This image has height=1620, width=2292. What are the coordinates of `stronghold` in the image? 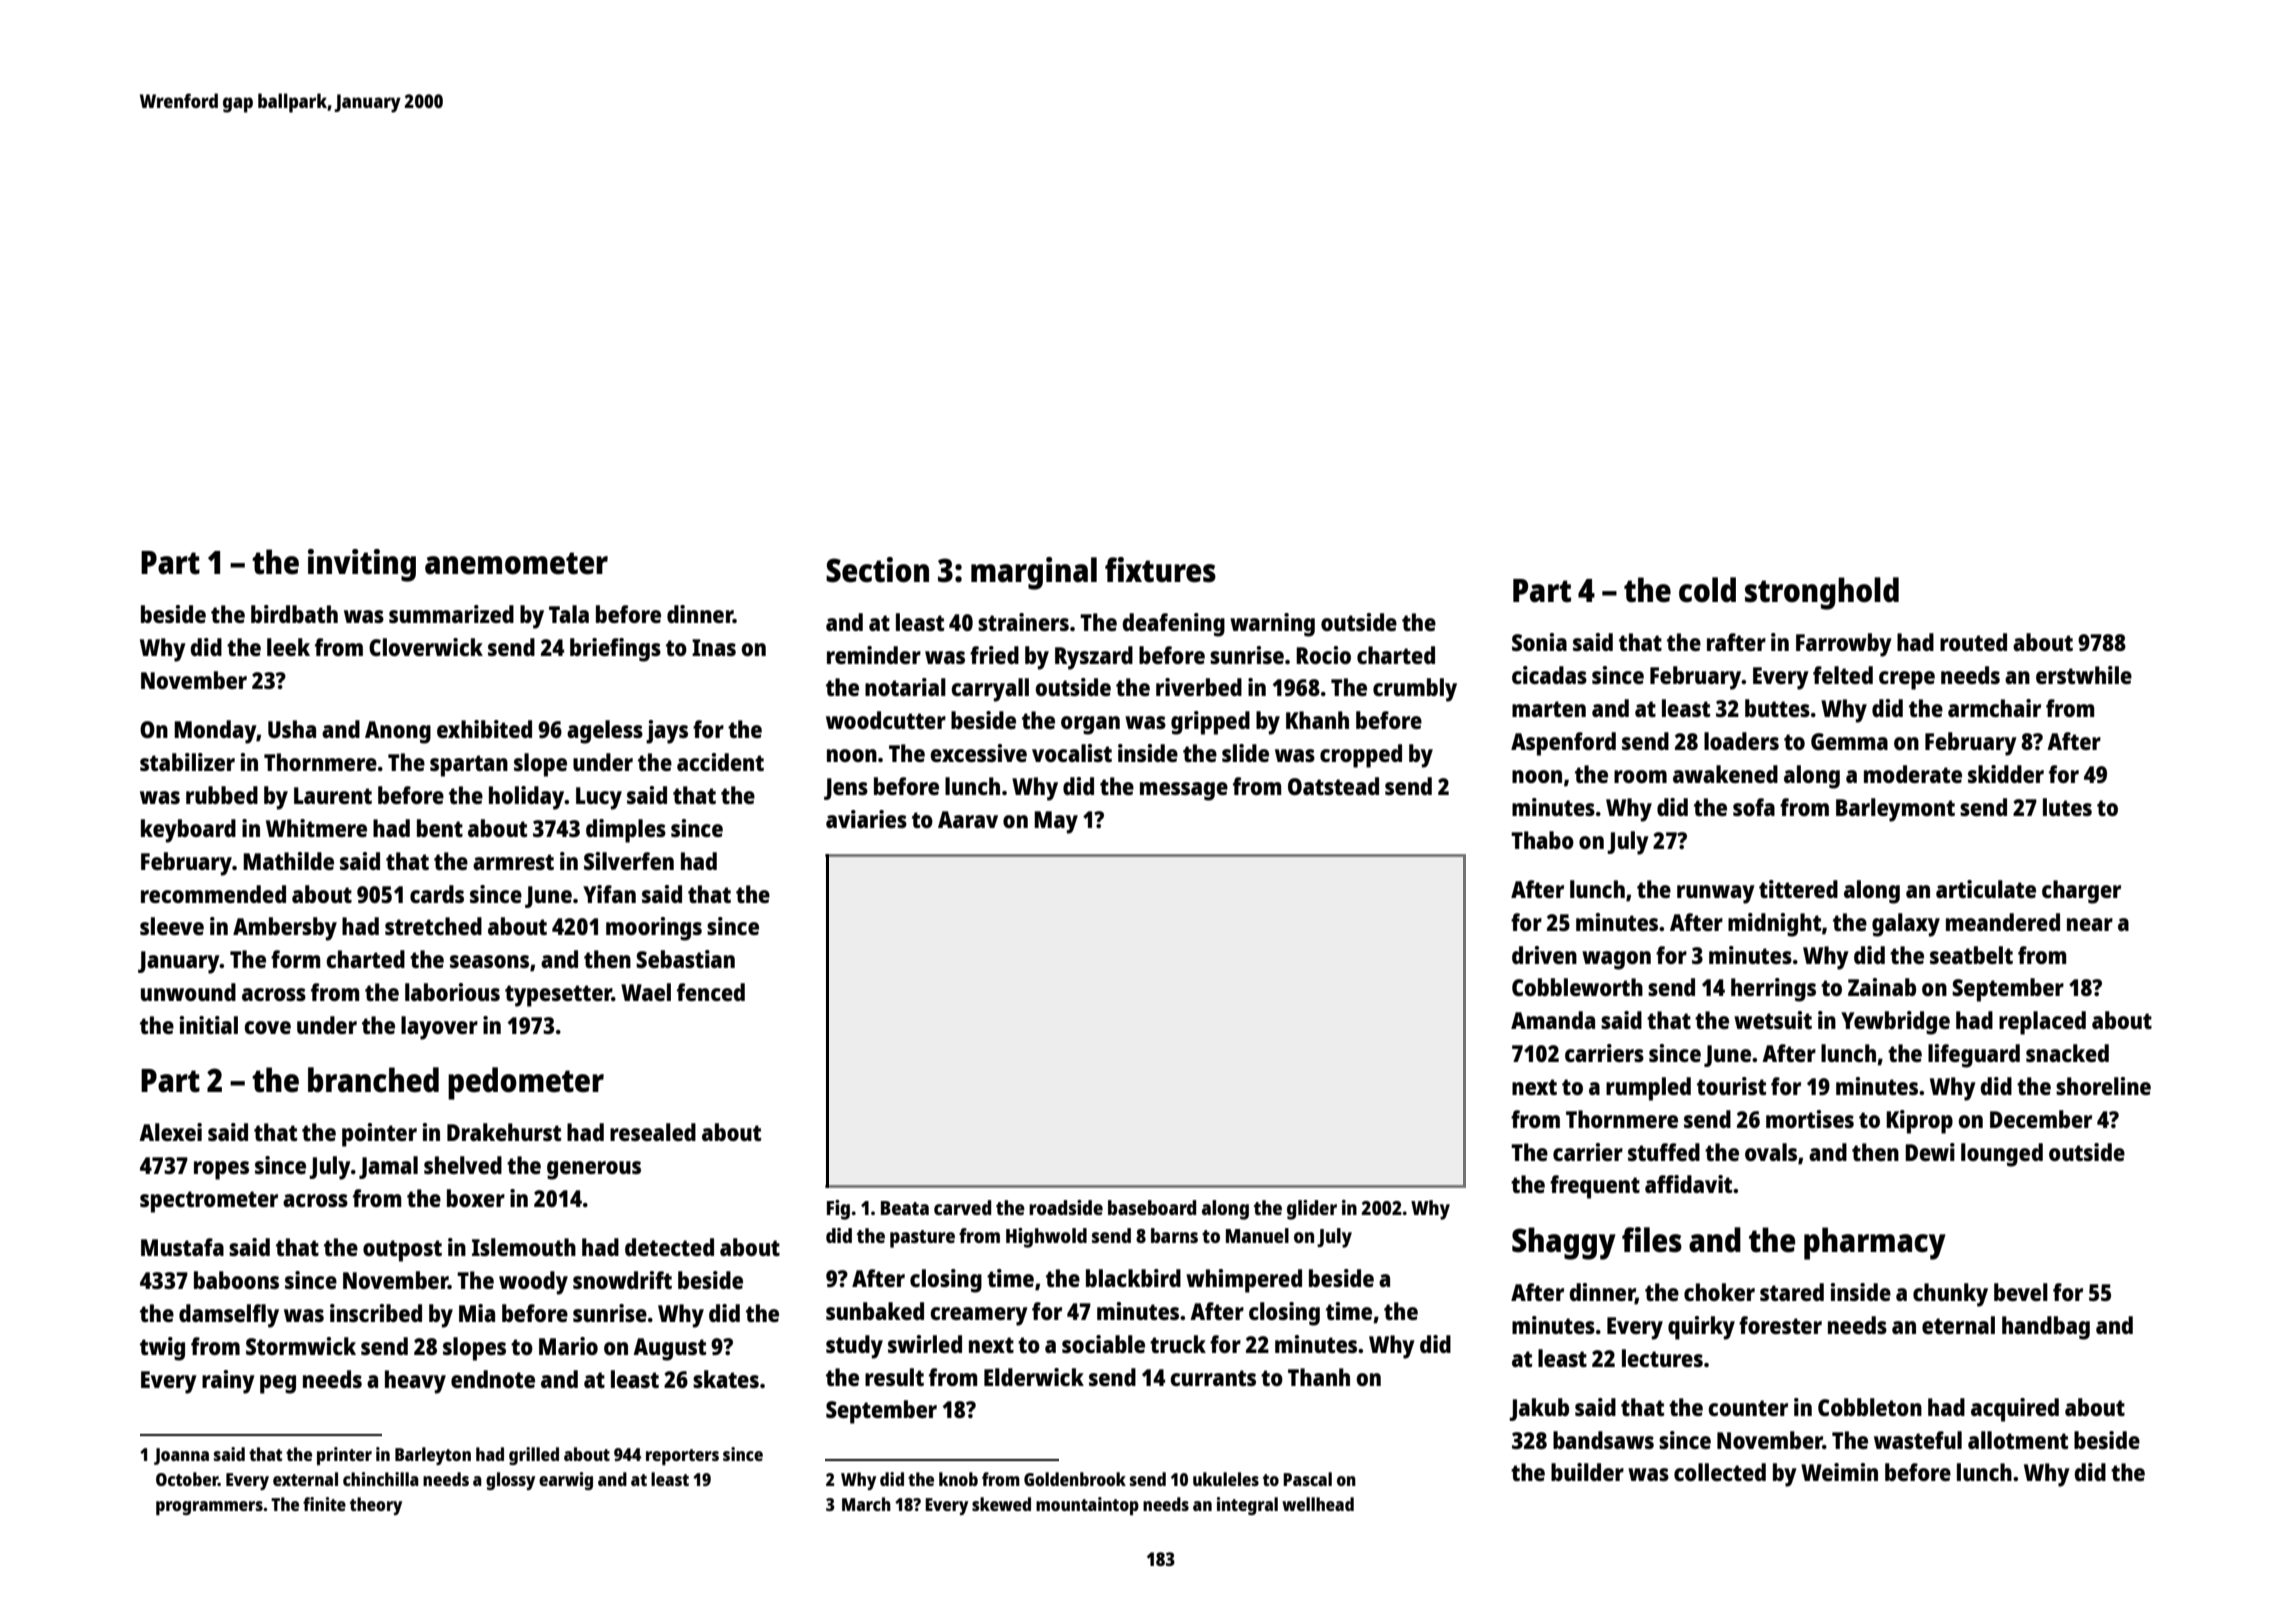 It's located at (1822, 593).
